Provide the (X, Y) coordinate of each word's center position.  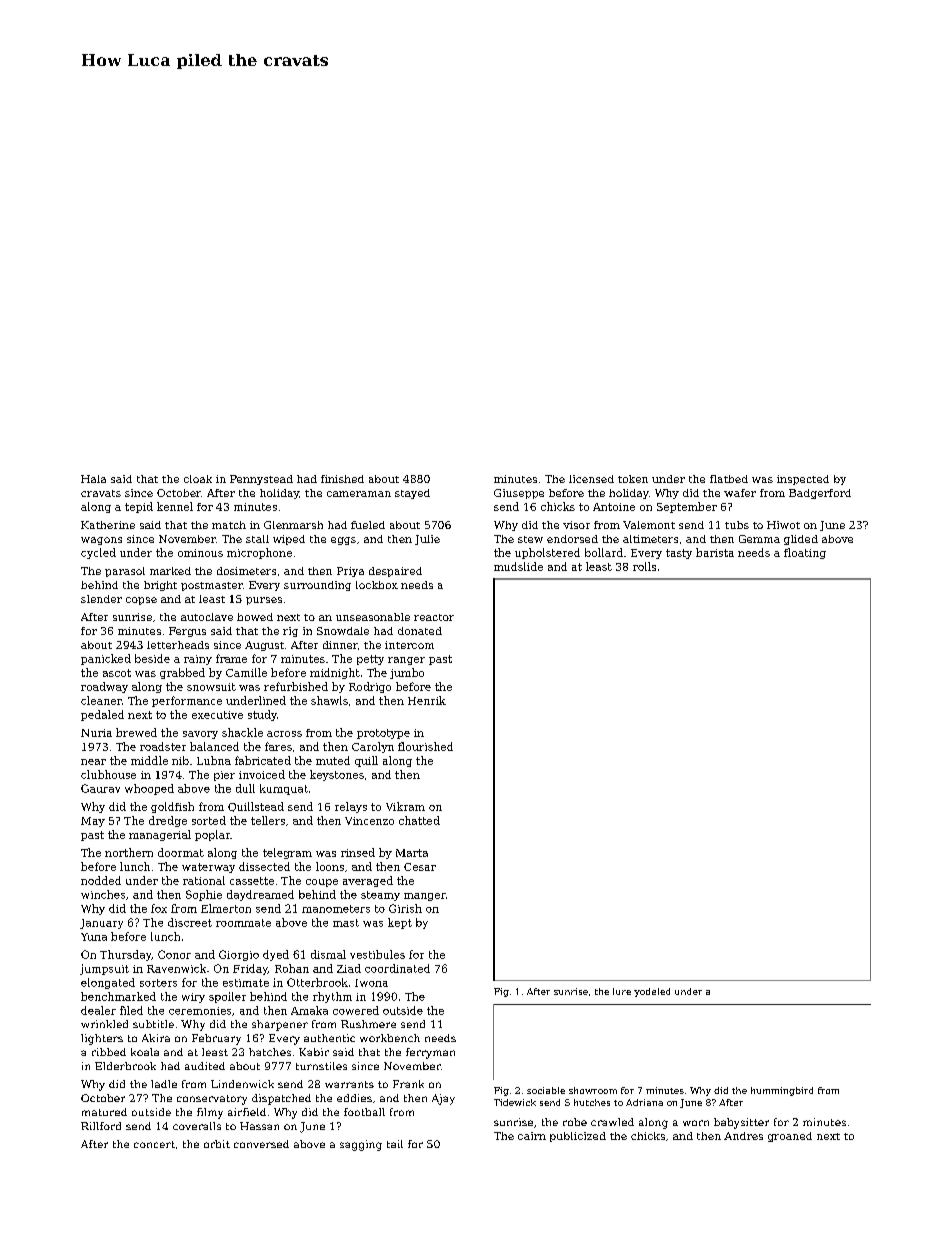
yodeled (652, 992)
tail (395, 1144)
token (633, 479)
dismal (328, 954)
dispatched (281, 1099)
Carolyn (373, 747)
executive (217, 715)
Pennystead (261, 480)
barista (715, 552)
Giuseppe (519, 494)
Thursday (125, 955)
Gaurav (100, 788)
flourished (425, 746)
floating (805, 553)
